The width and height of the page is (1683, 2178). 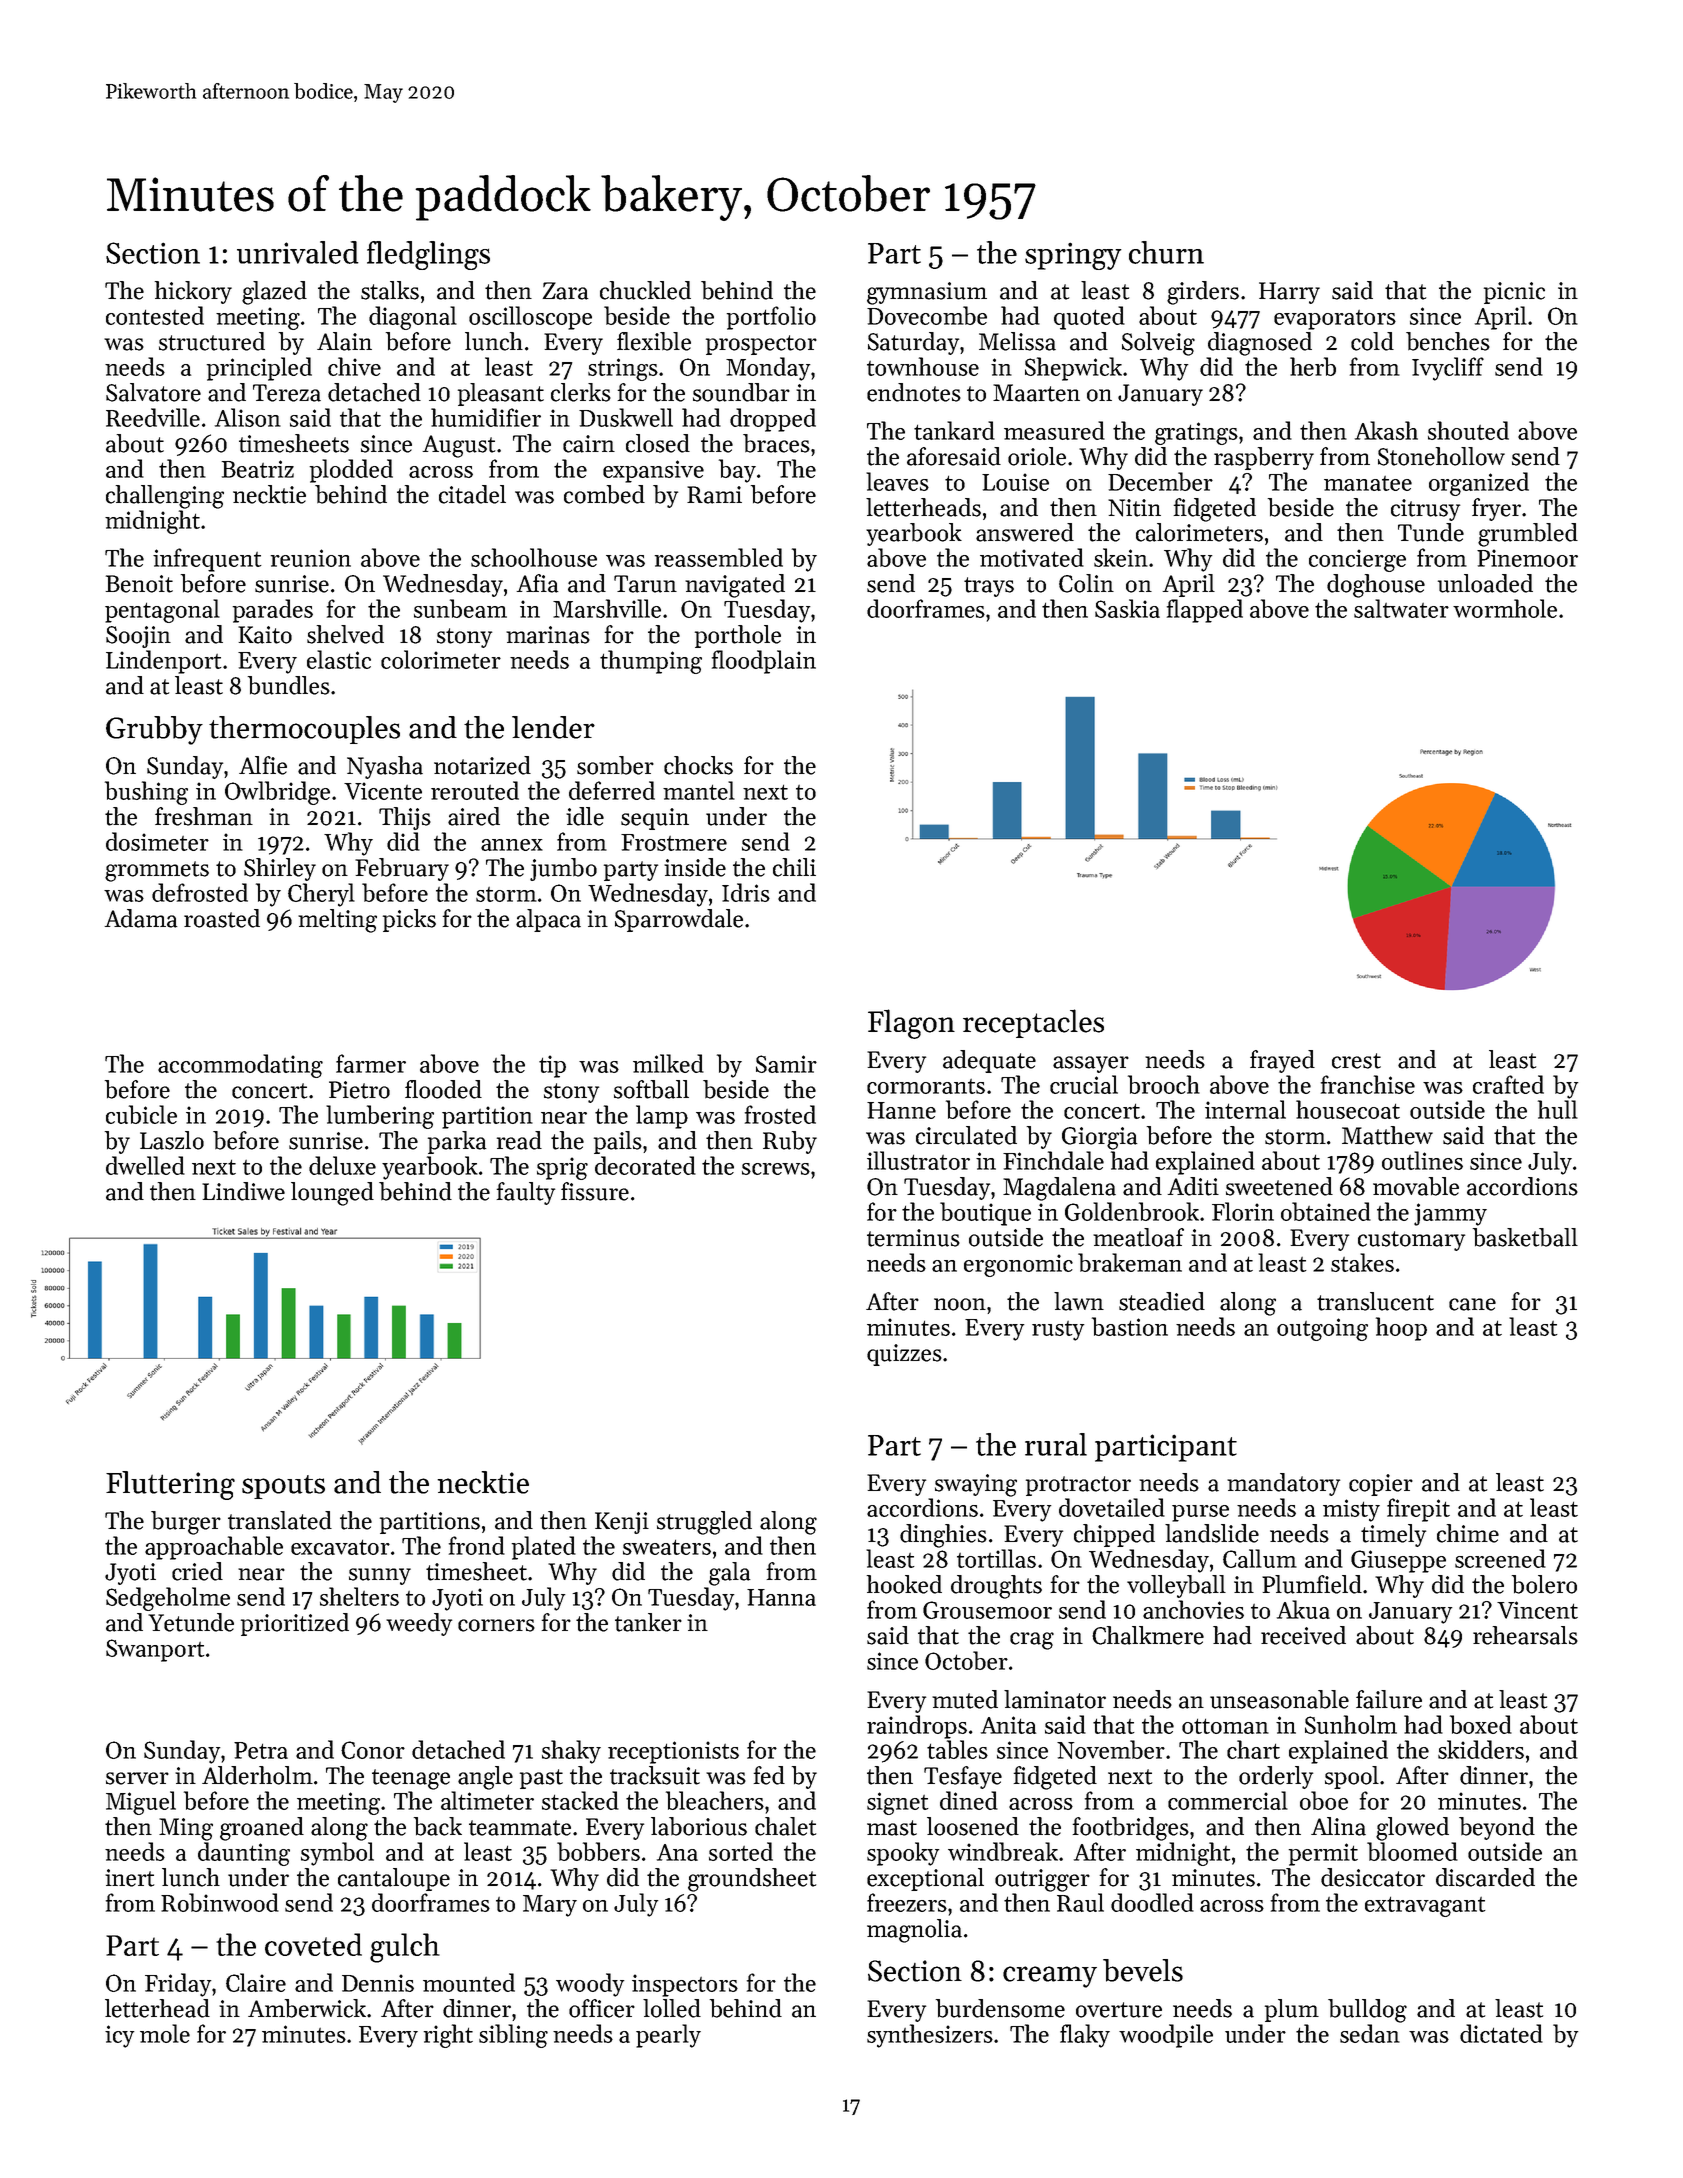 What do you see at coordinates (428, 255) in the page?
I see `fledglings` at bounding box center [428, 255].
